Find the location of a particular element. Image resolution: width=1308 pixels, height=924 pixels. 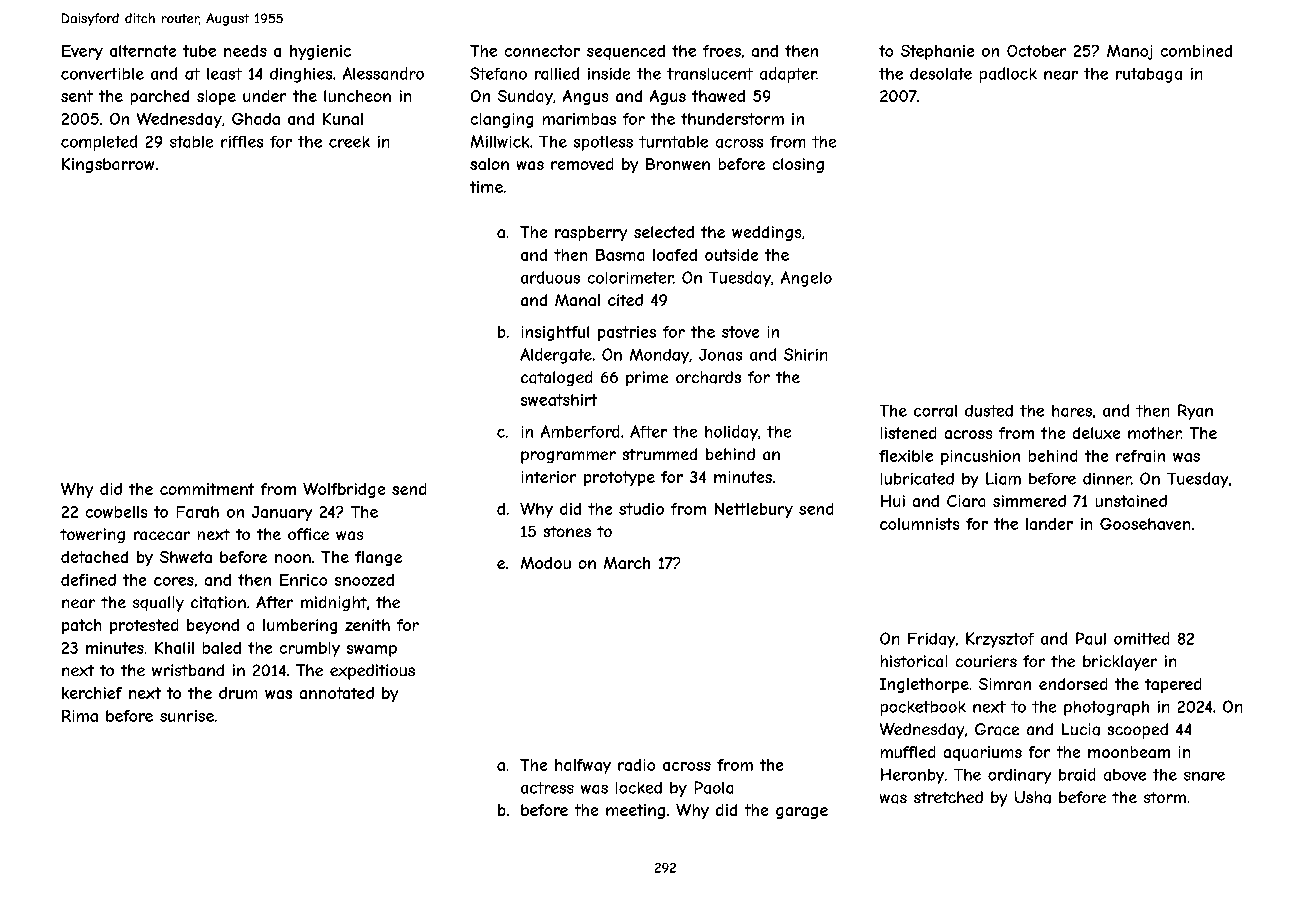

Angelo is located at coordinates (806, 279).
